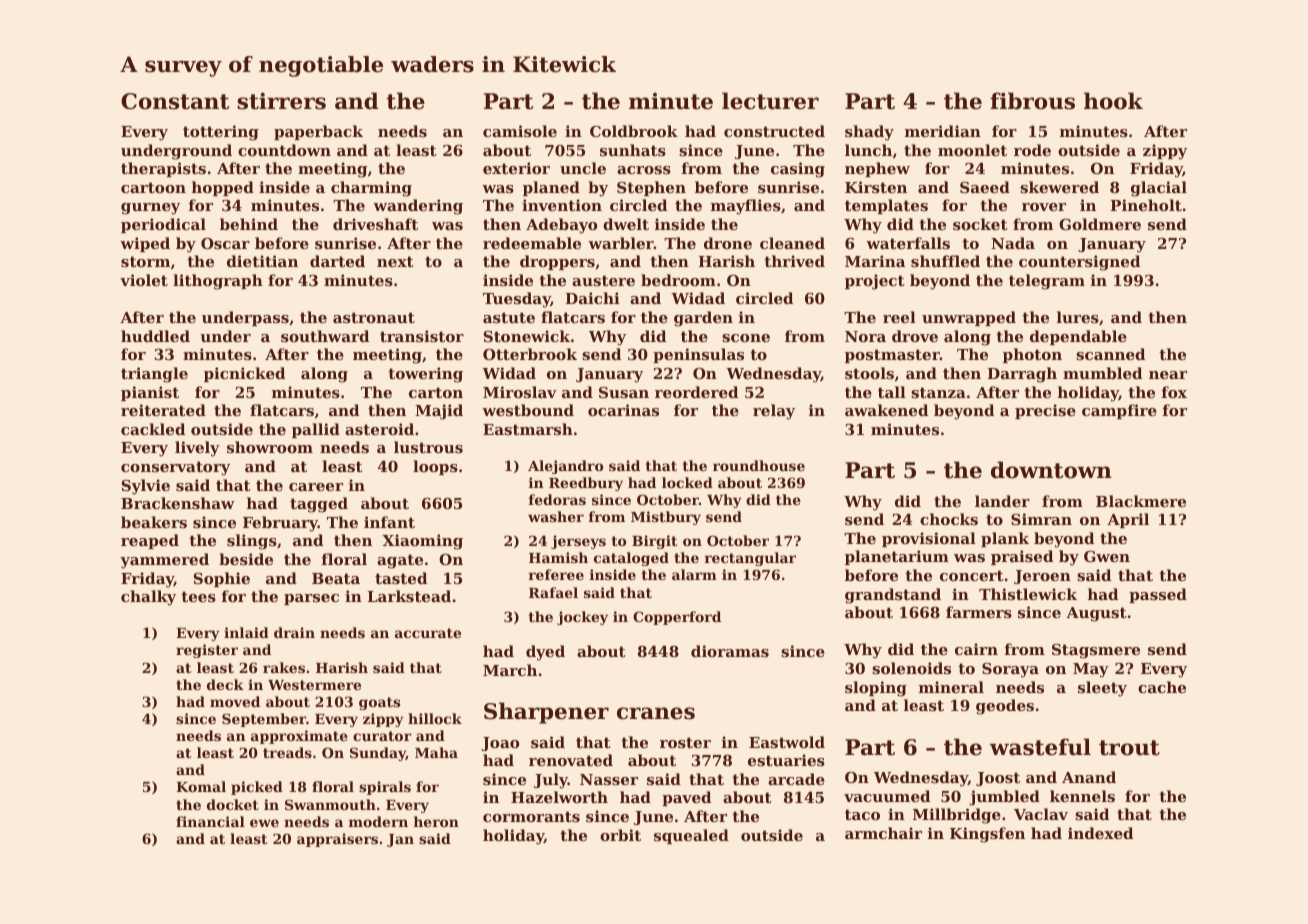 This screenshot has height=924, width=1308. What do you see at coordinates (1032, 101) in the screenshot?
I see `fibrous` at bounding box center [1032, 101].
